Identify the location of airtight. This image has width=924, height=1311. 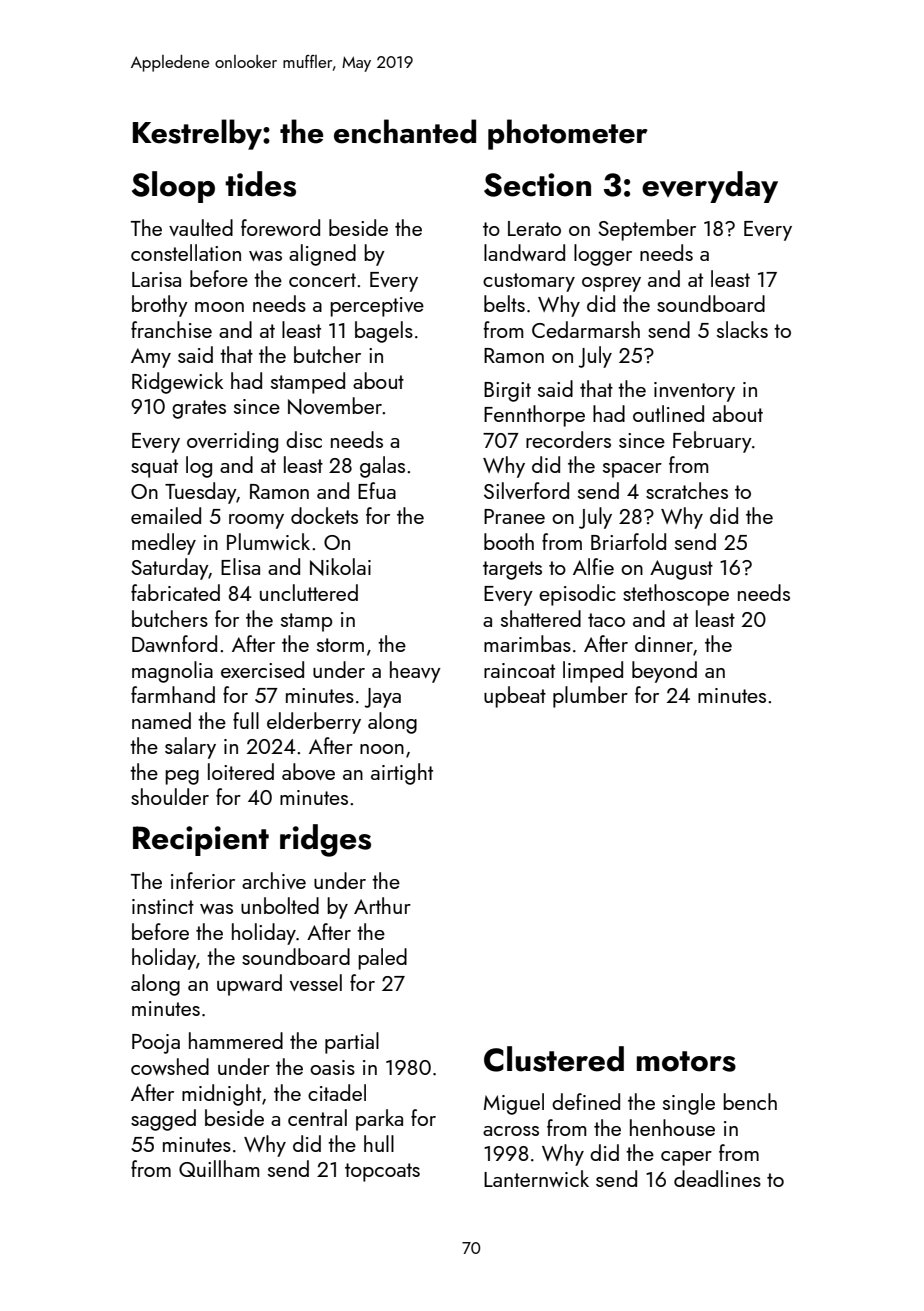
(402, 774).
